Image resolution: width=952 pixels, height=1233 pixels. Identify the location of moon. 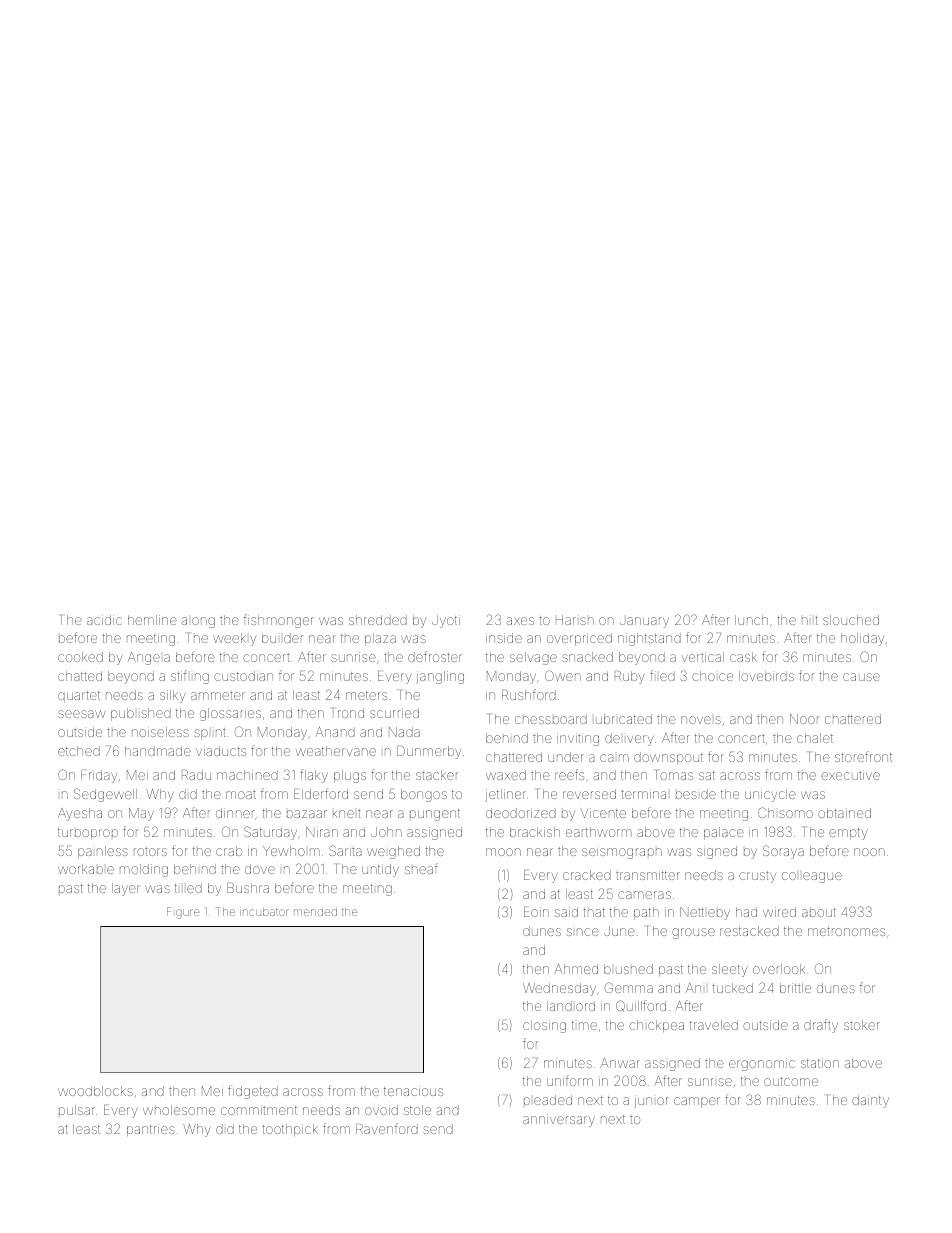
(503, 852).
